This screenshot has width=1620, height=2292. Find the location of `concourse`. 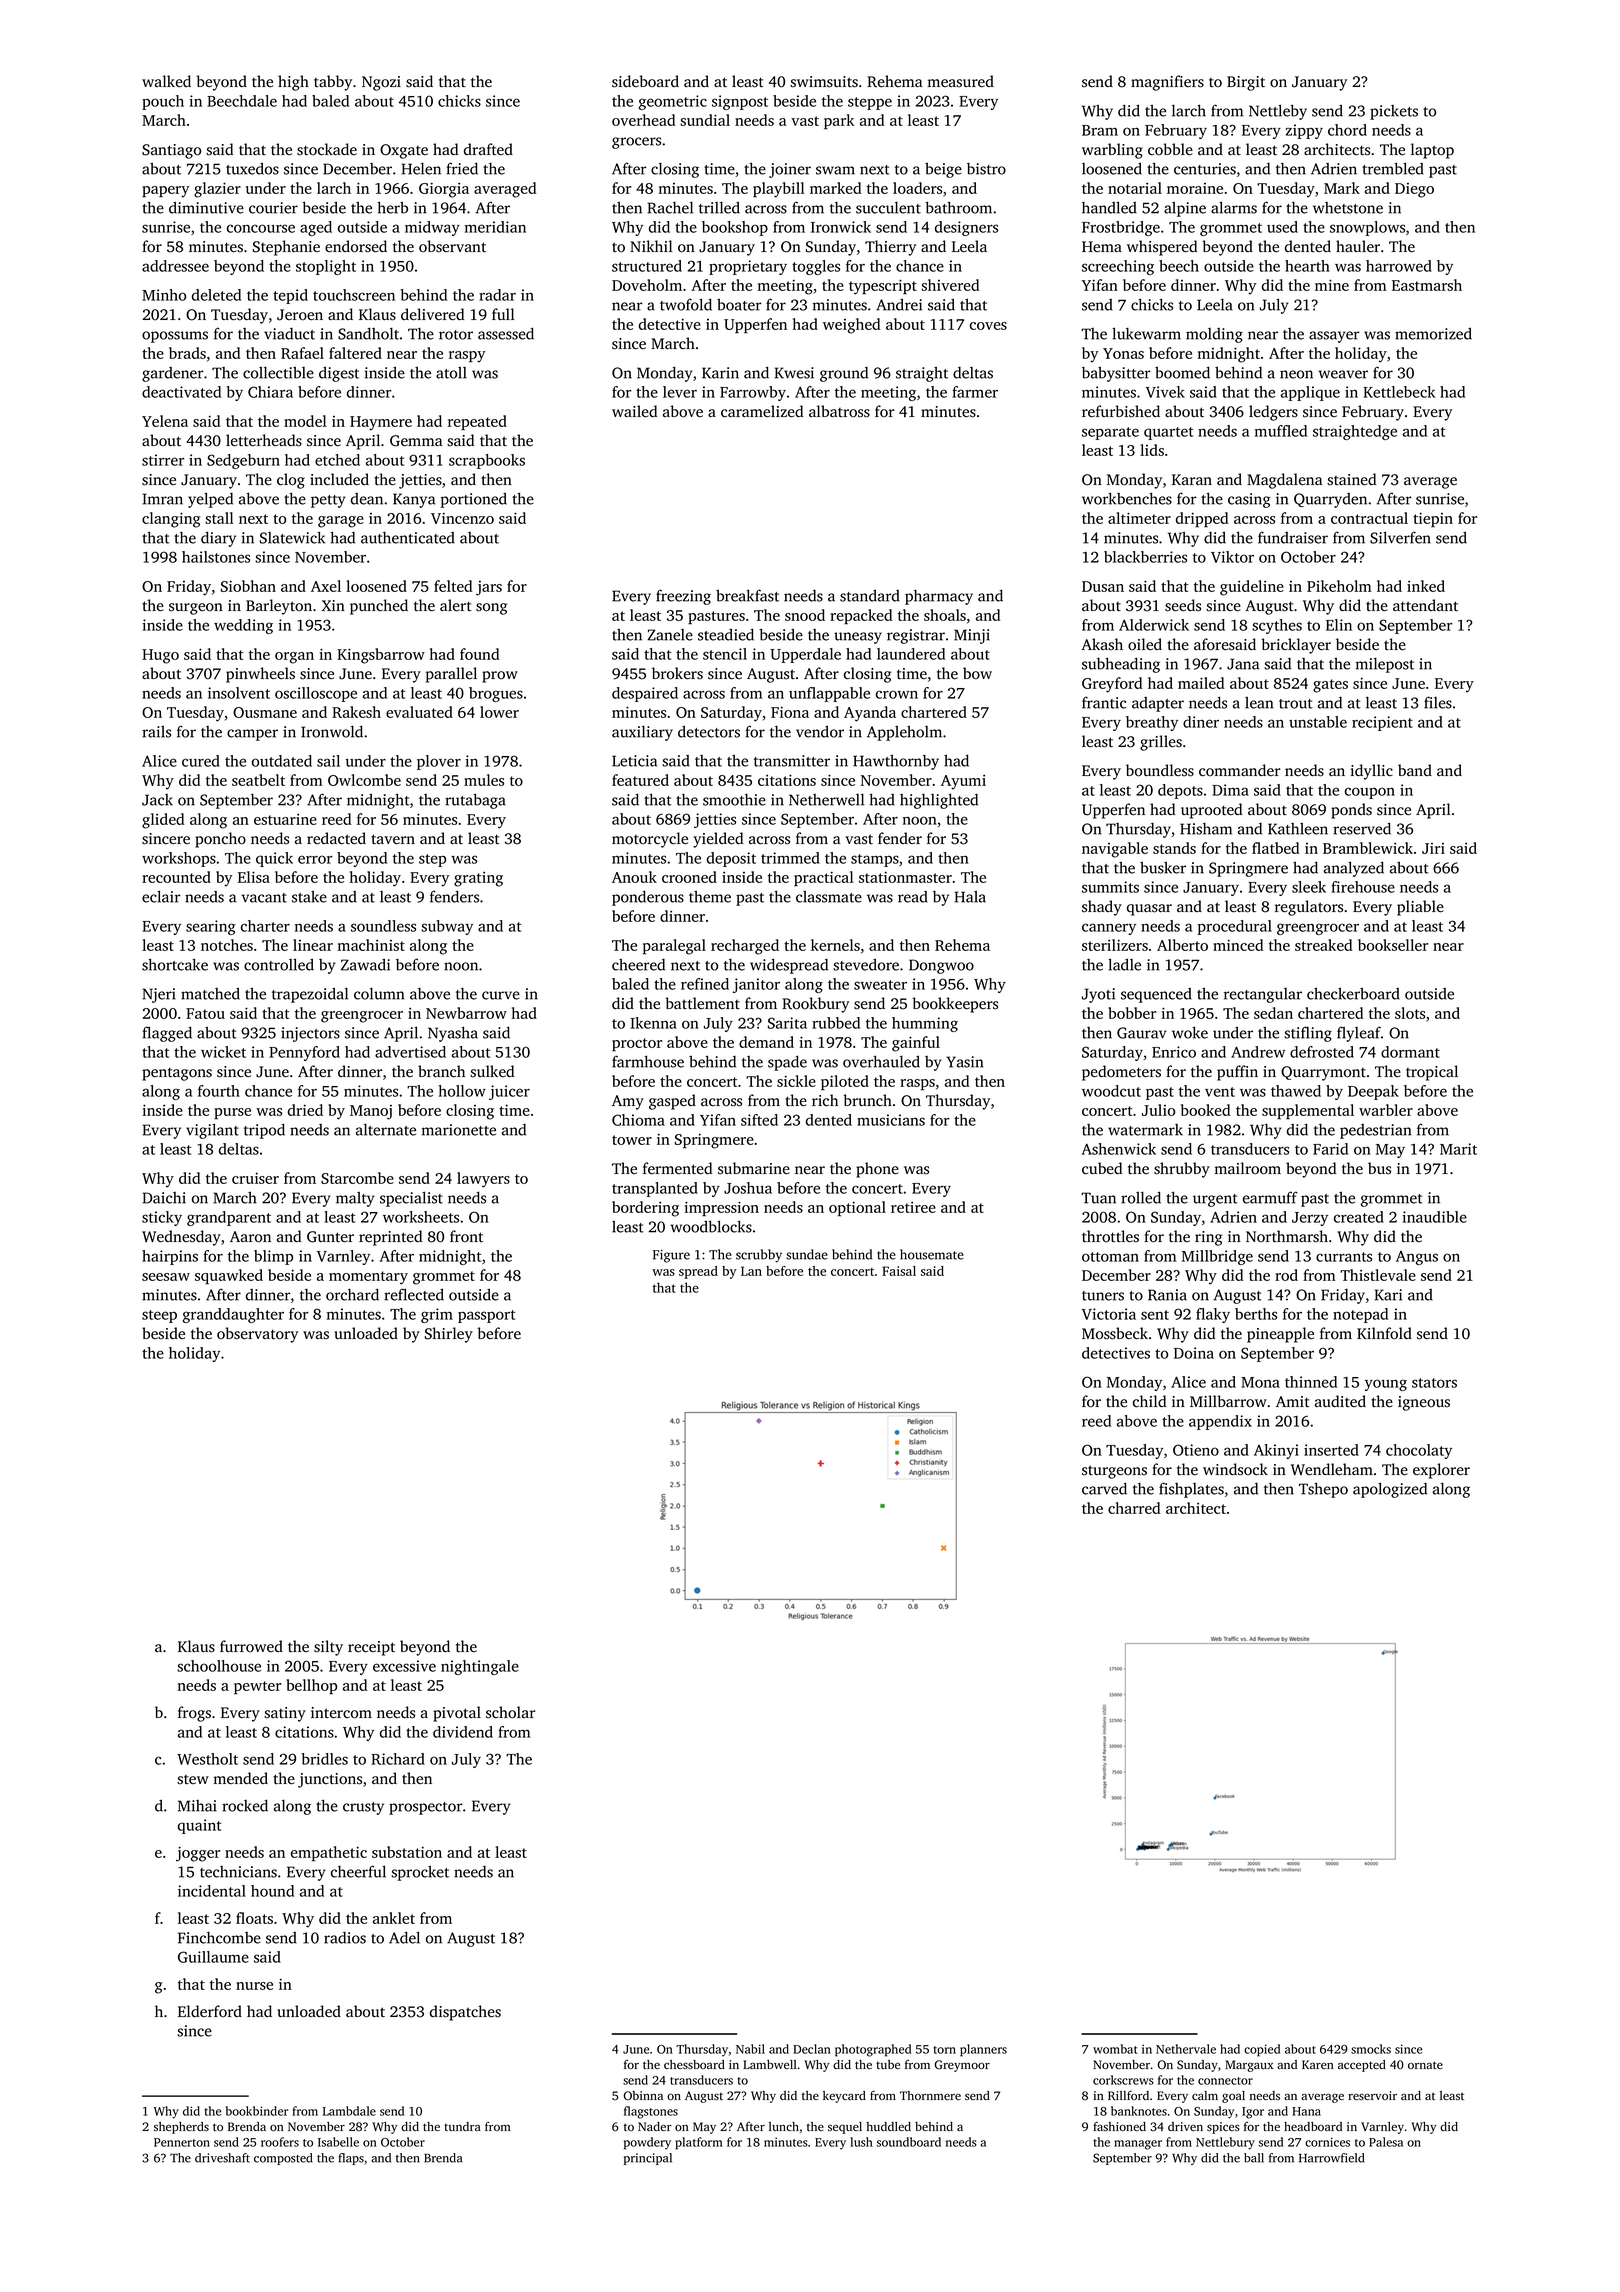

concourse is located at coordinates (261, 228).
